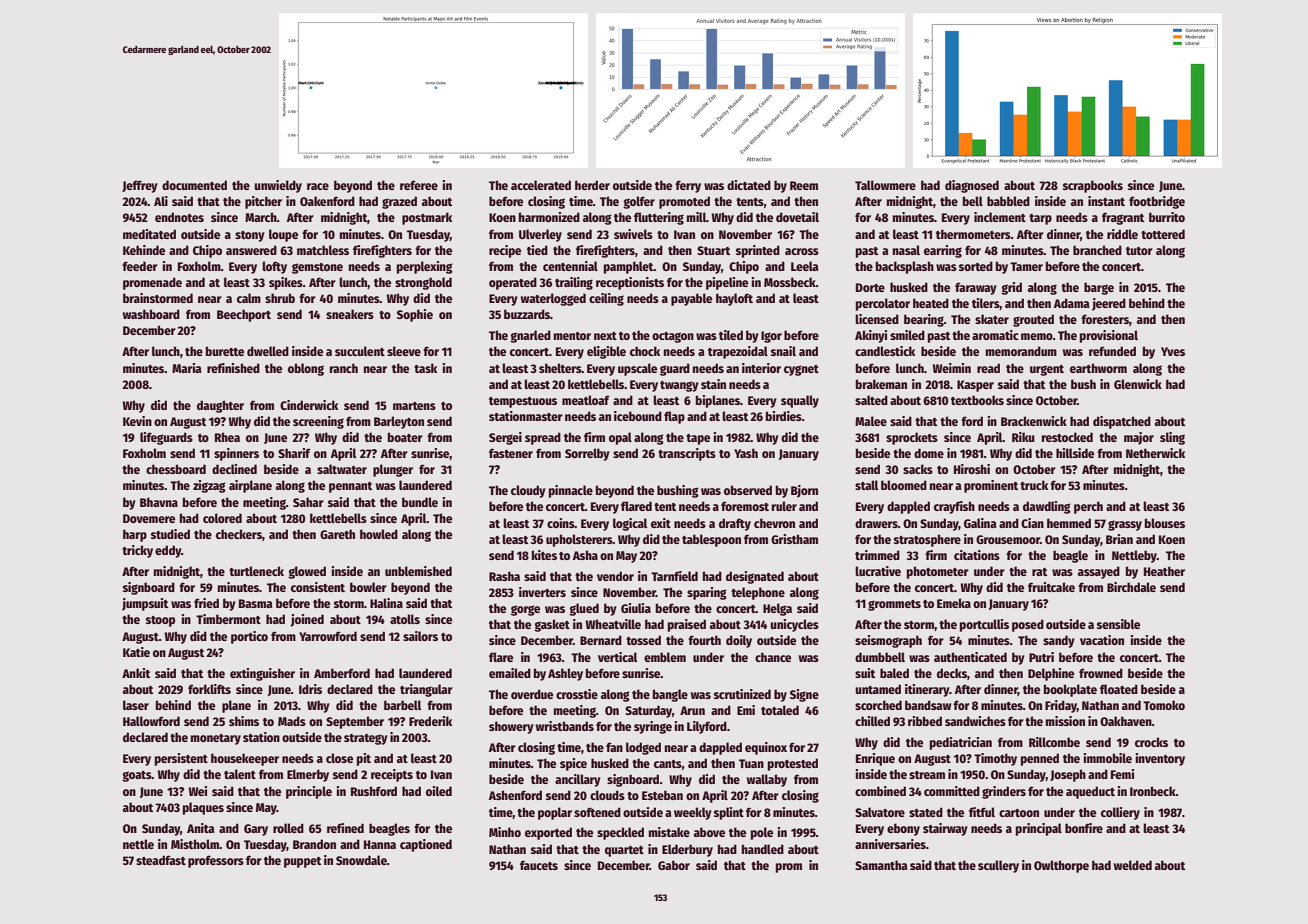 This screenshot has width=1308, height=924. What do you see at coordinates (573, 764) in the screenshot?
I see `spice` at bounding box center [573, 764].
